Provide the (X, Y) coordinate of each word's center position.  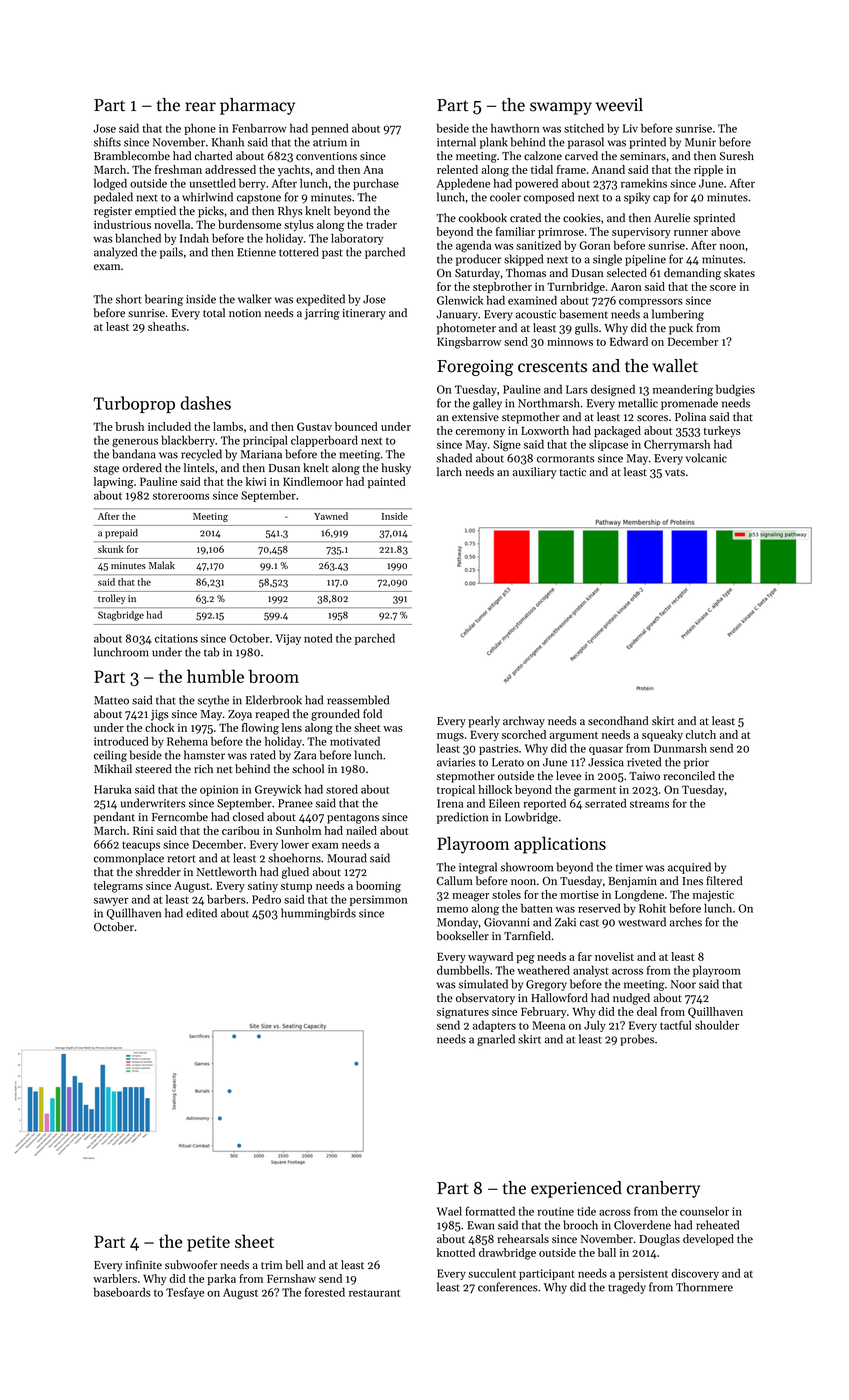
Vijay (288, 639)
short (129, 299)
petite (208, 1243)
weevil (619, 105)
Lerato (508, 762)
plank (494, 143)
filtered (724, 881)
